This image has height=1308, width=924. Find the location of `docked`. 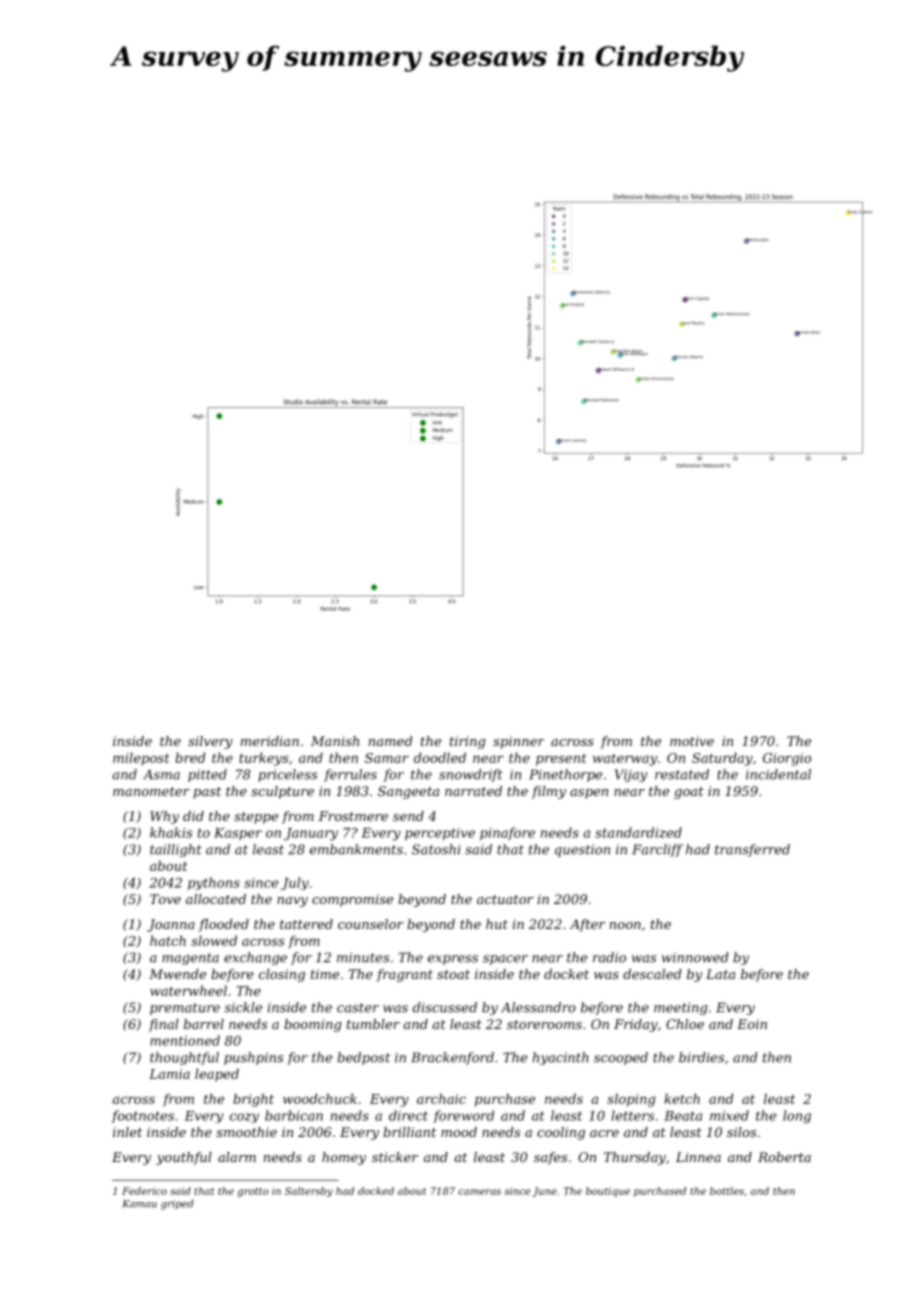

docked is located at coordinates (376, 1191).
